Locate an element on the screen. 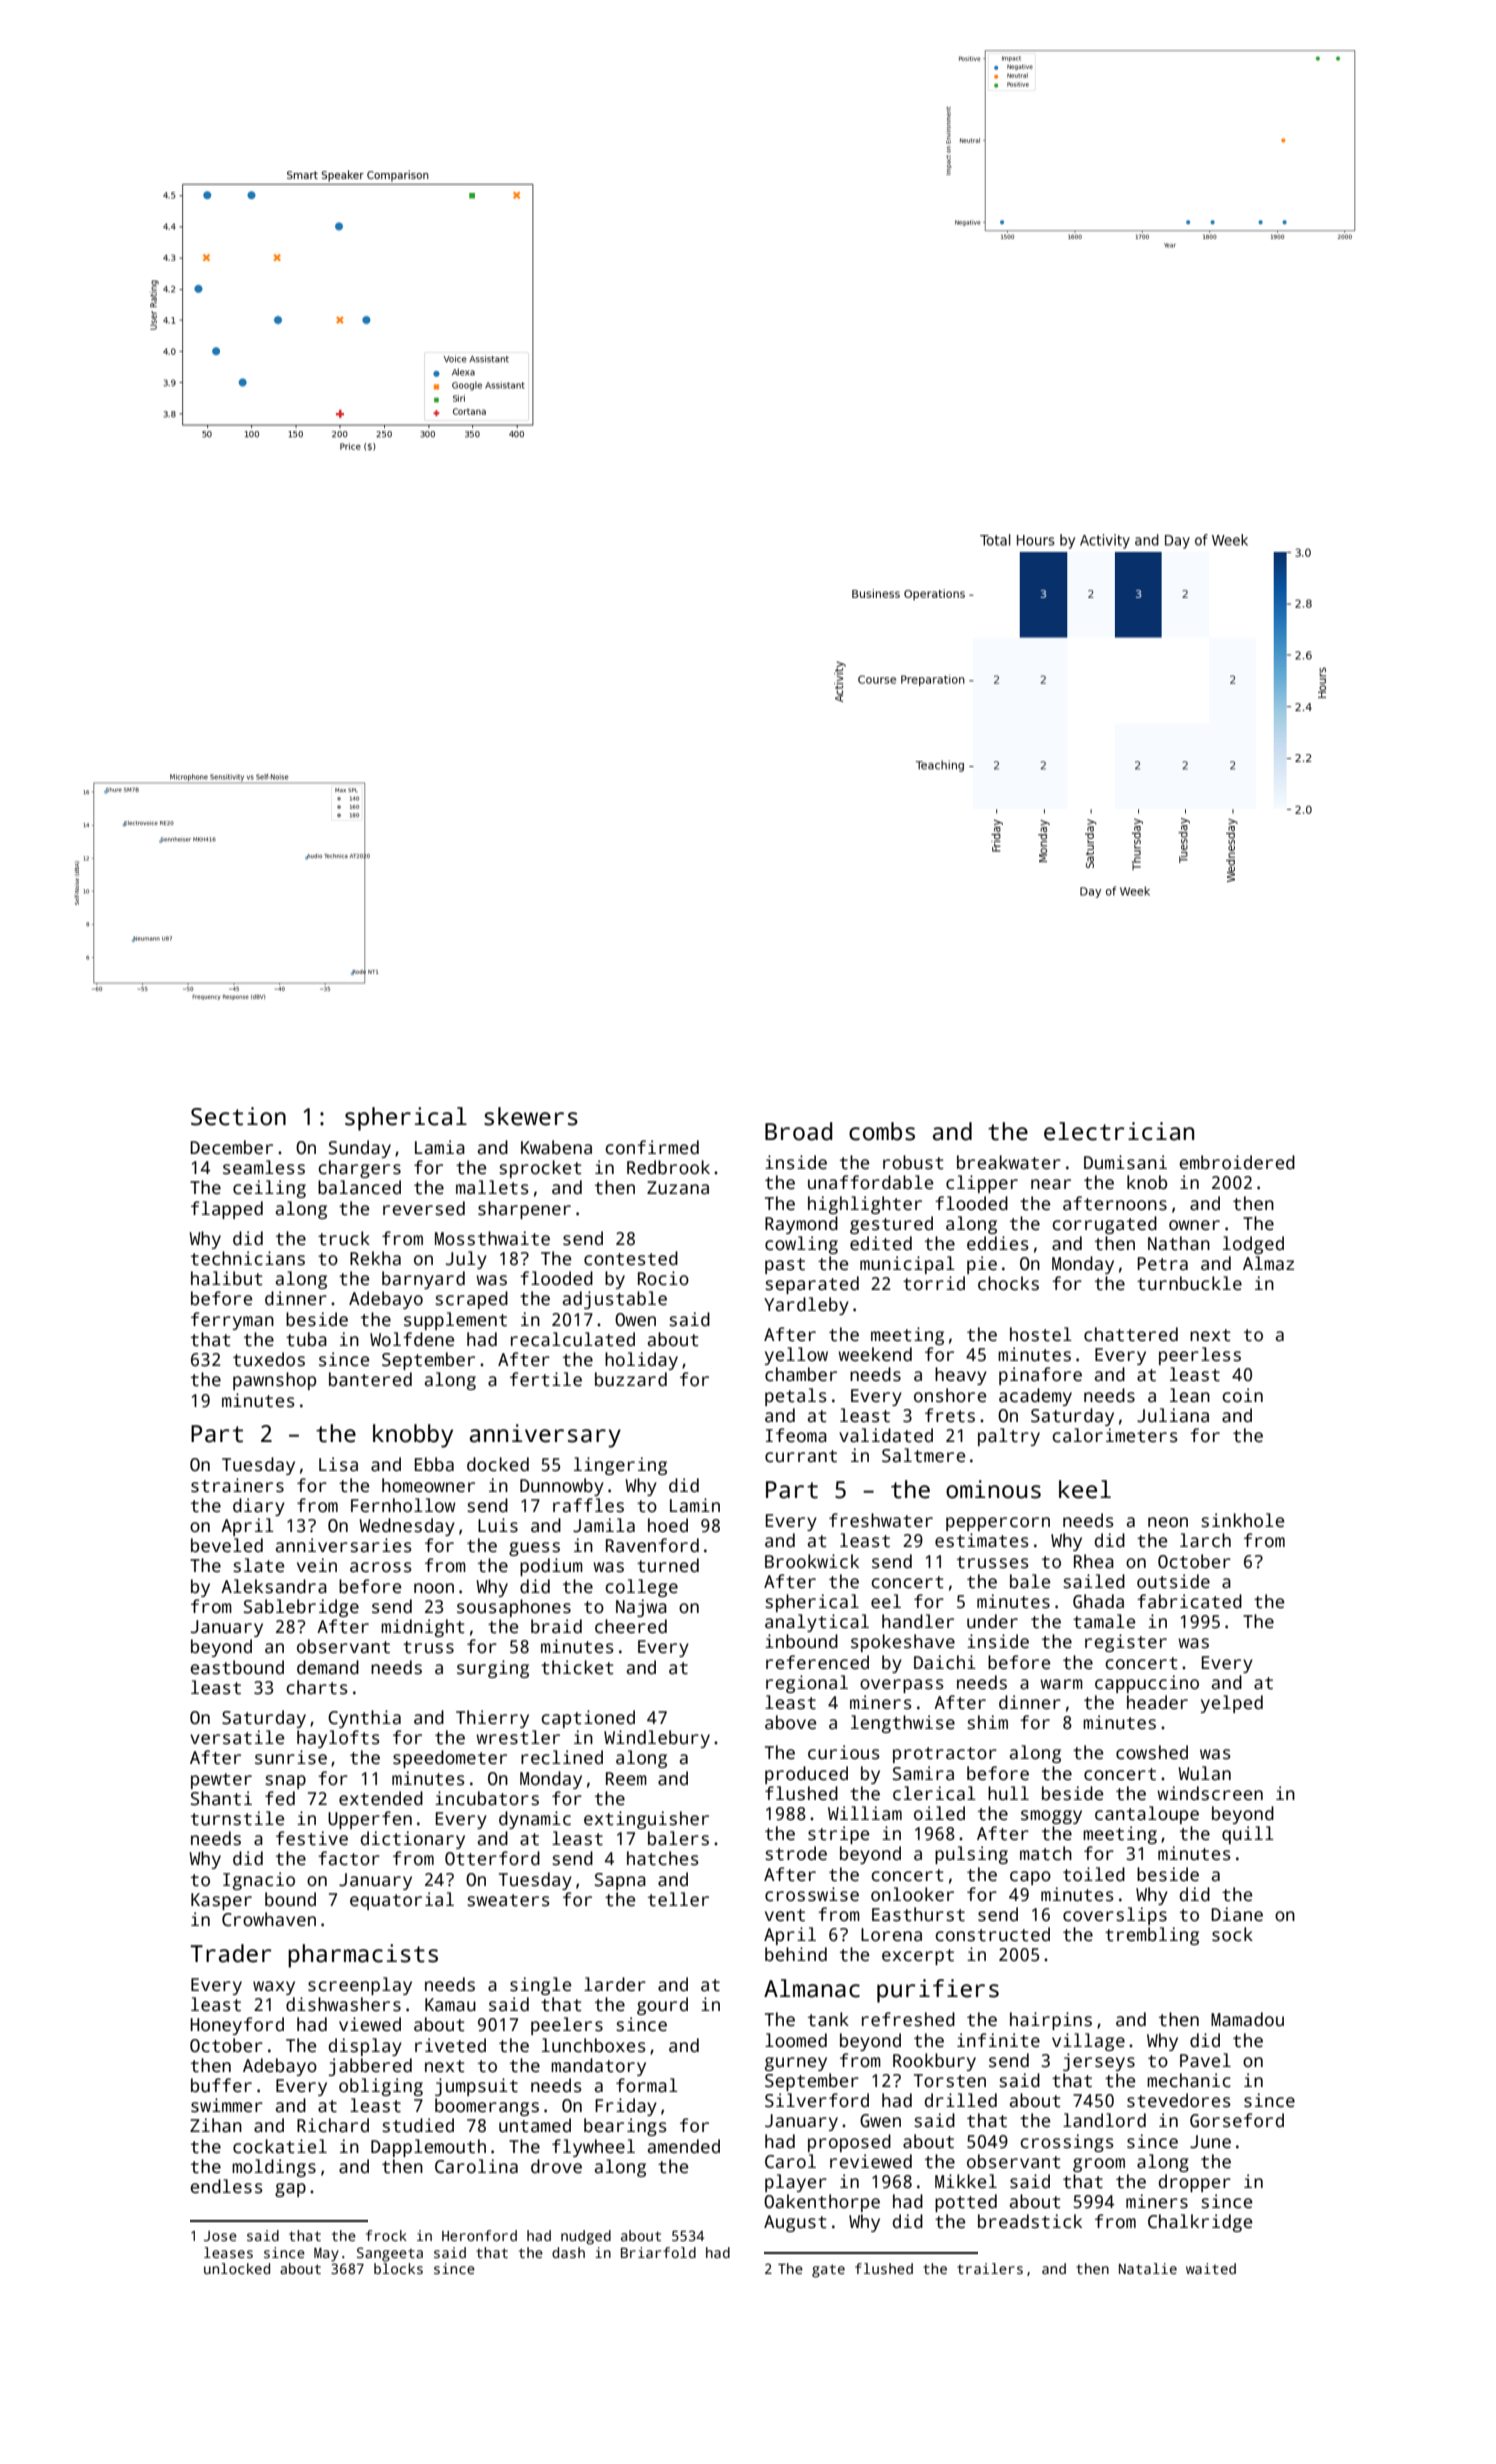 The width and height of the screenshot is (1496, 2464). Luis is located at coordinates (498, 1525).
